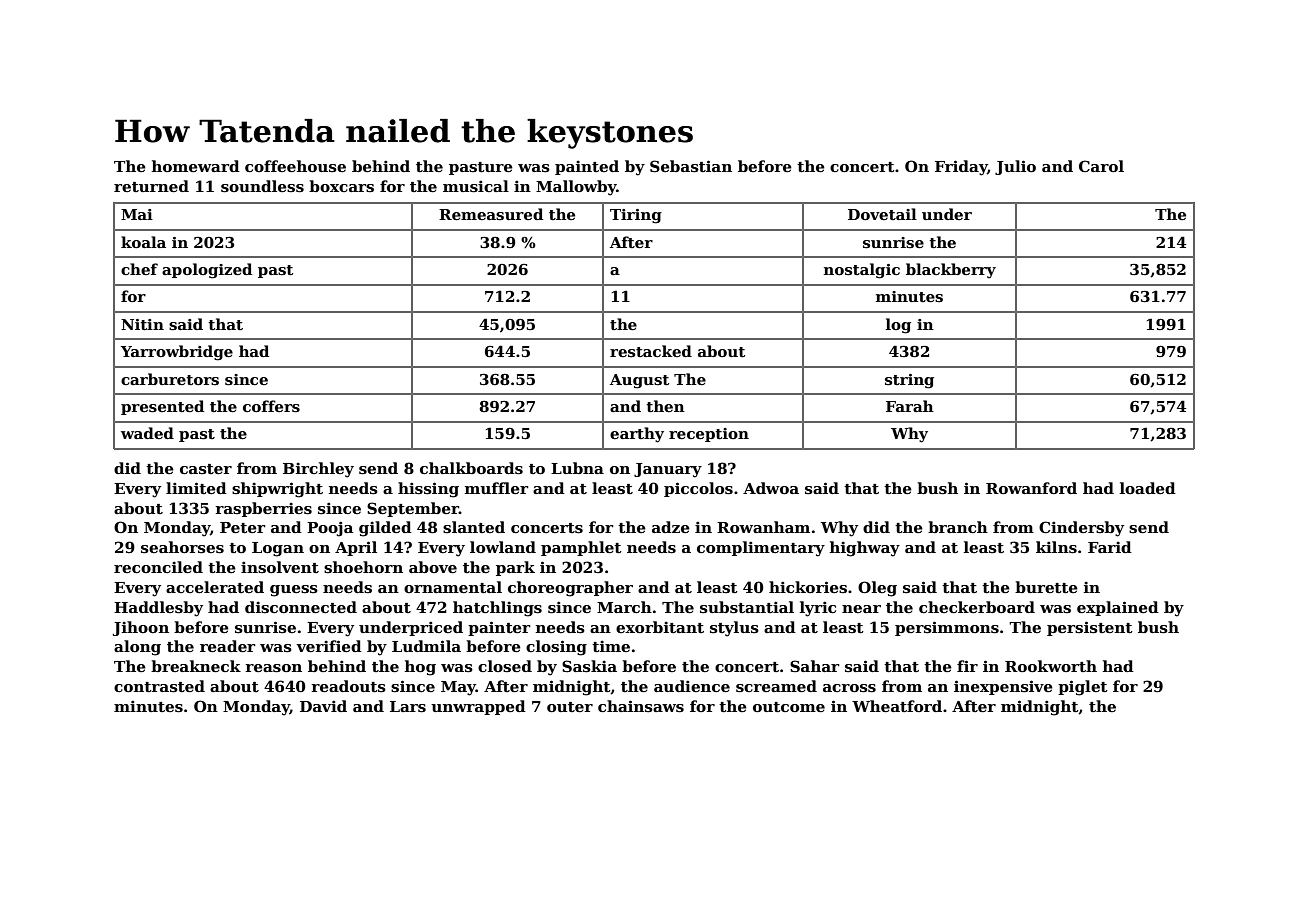  Describe the element at coordinates (137, 648) in the image. I see `along` at that location.
